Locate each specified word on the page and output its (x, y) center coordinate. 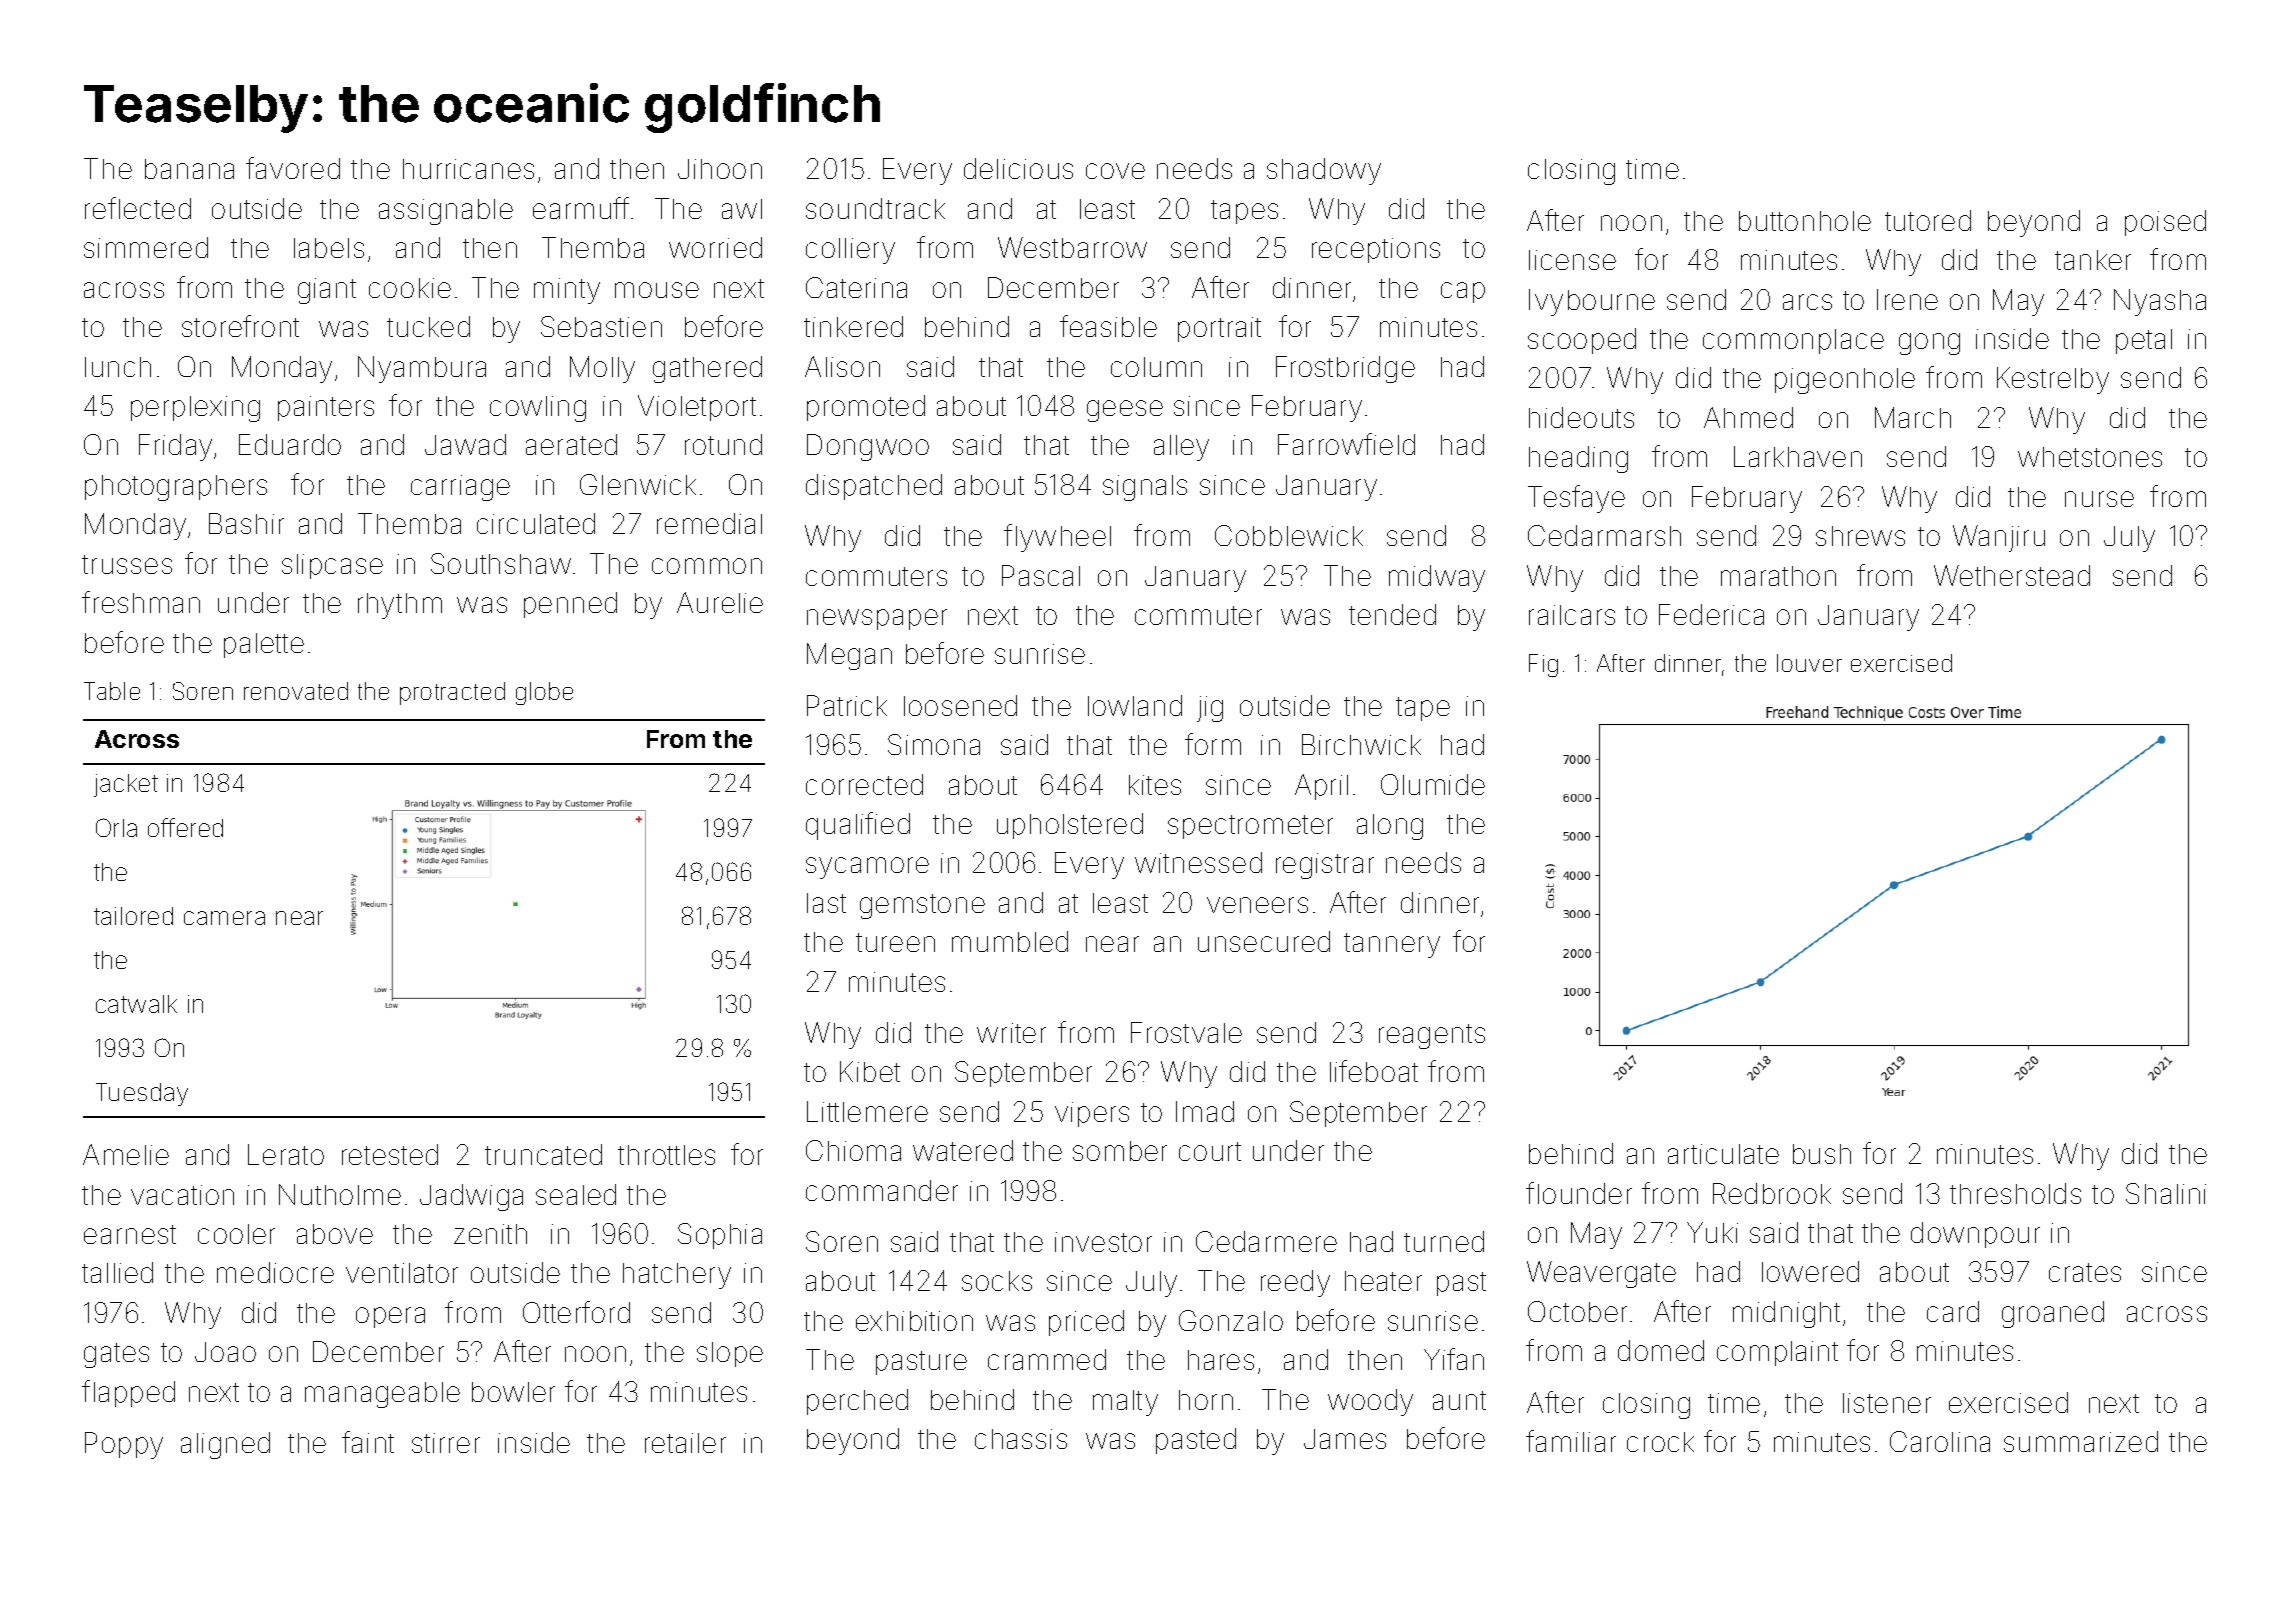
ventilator (402, 1273)
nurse (2099, 499)
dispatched (874, 487)
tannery (1392, 945)
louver (1809, 663)
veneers (1257, 905)
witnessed (1198, 862)
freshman (141, 602)
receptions (1376, 250)
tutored (1928, 220)
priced (1086, 1323)
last (826, 903)
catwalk (136, 1004)
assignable (446, 212)
